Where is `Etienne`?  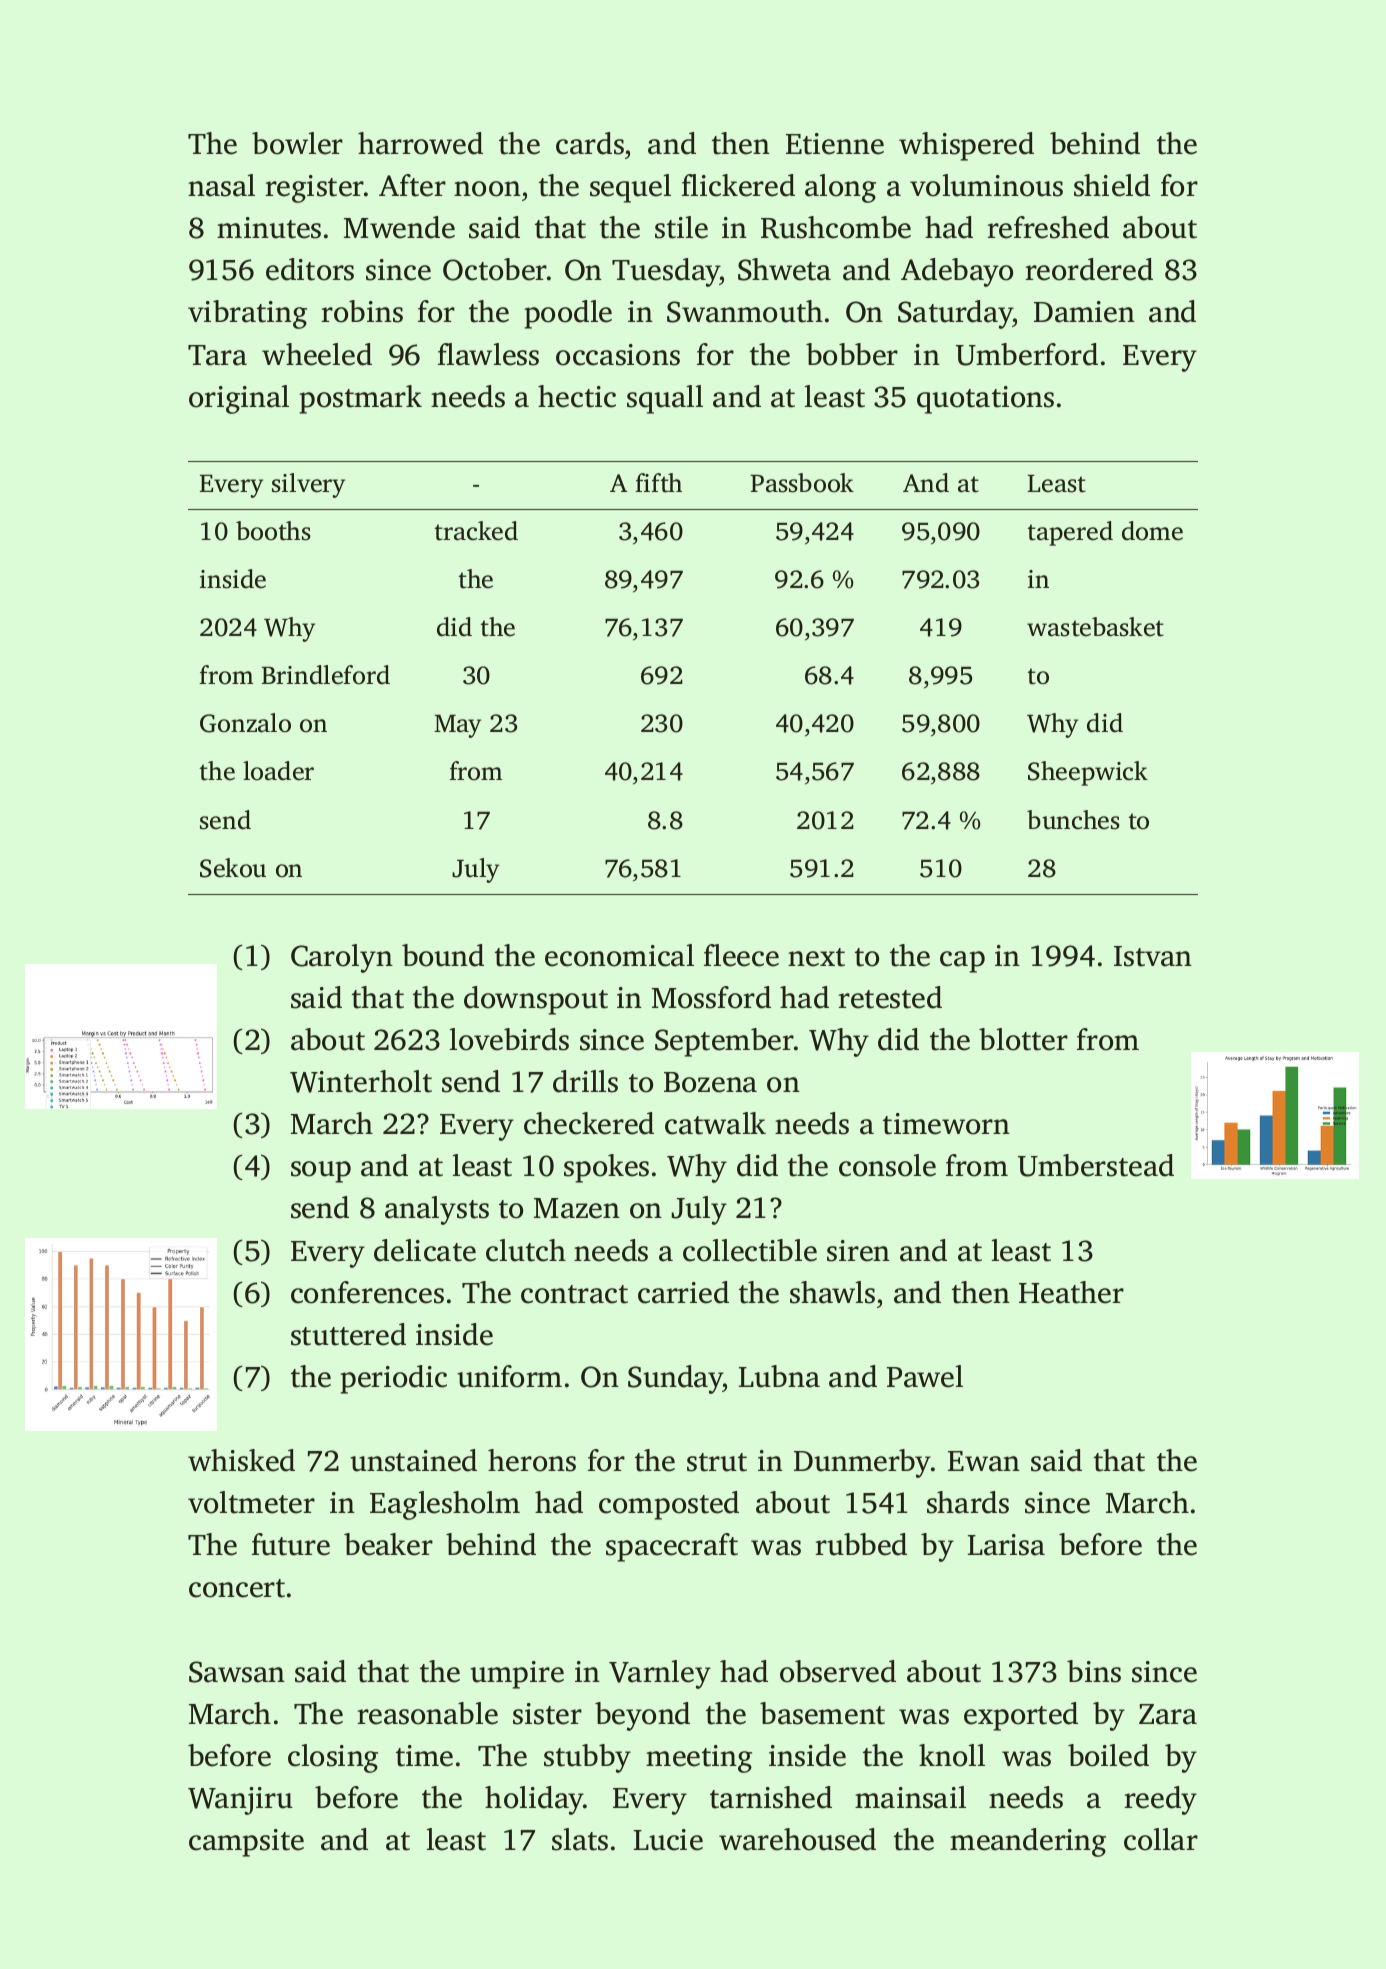 Etienne is located at coordinates (835, 144).
